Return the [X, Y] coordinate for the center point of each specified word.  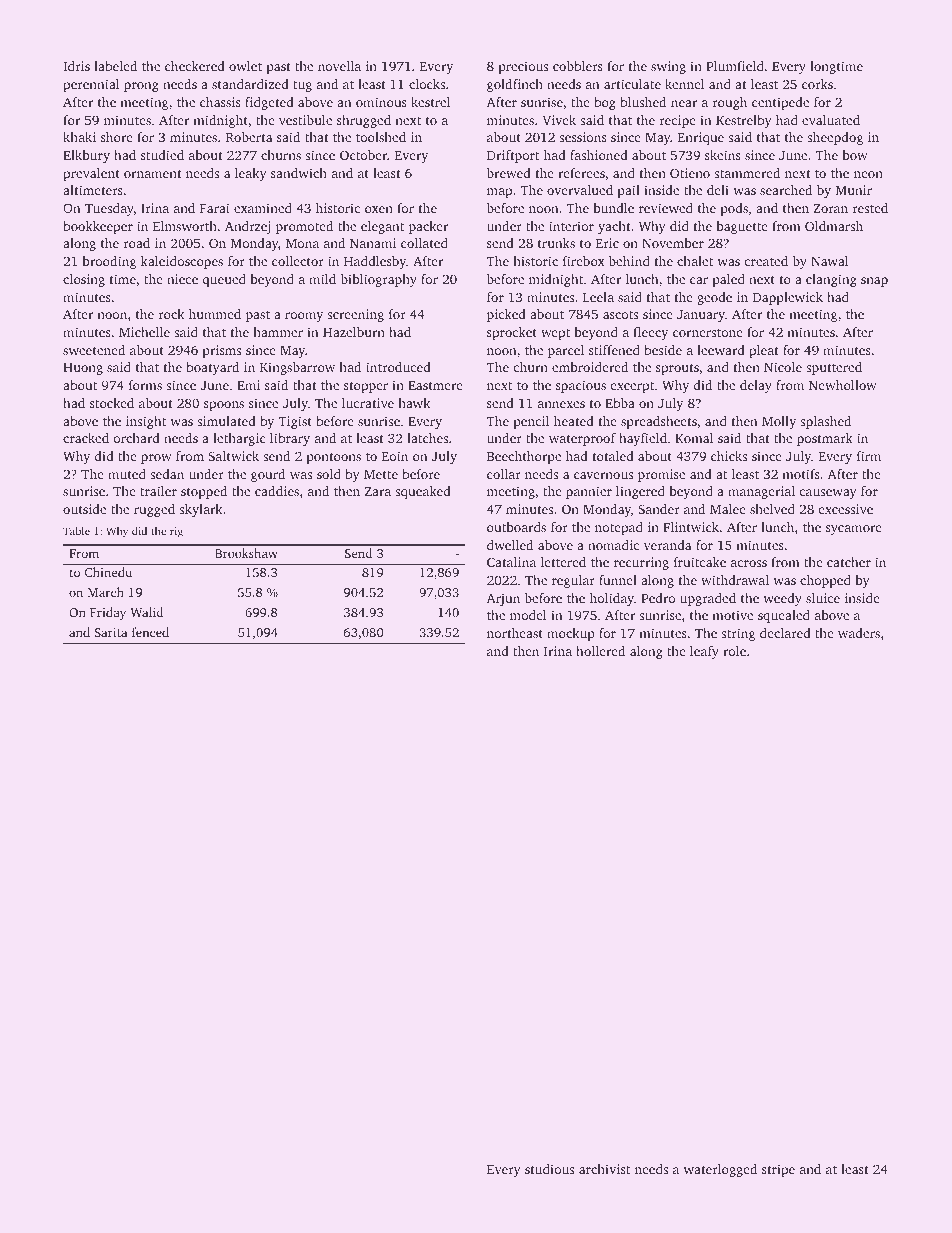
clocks [427, 84]
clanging [831, 280]
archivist [604, 1169]
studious [549, 1169]
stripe [778, 1170]
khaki [79, 137]
